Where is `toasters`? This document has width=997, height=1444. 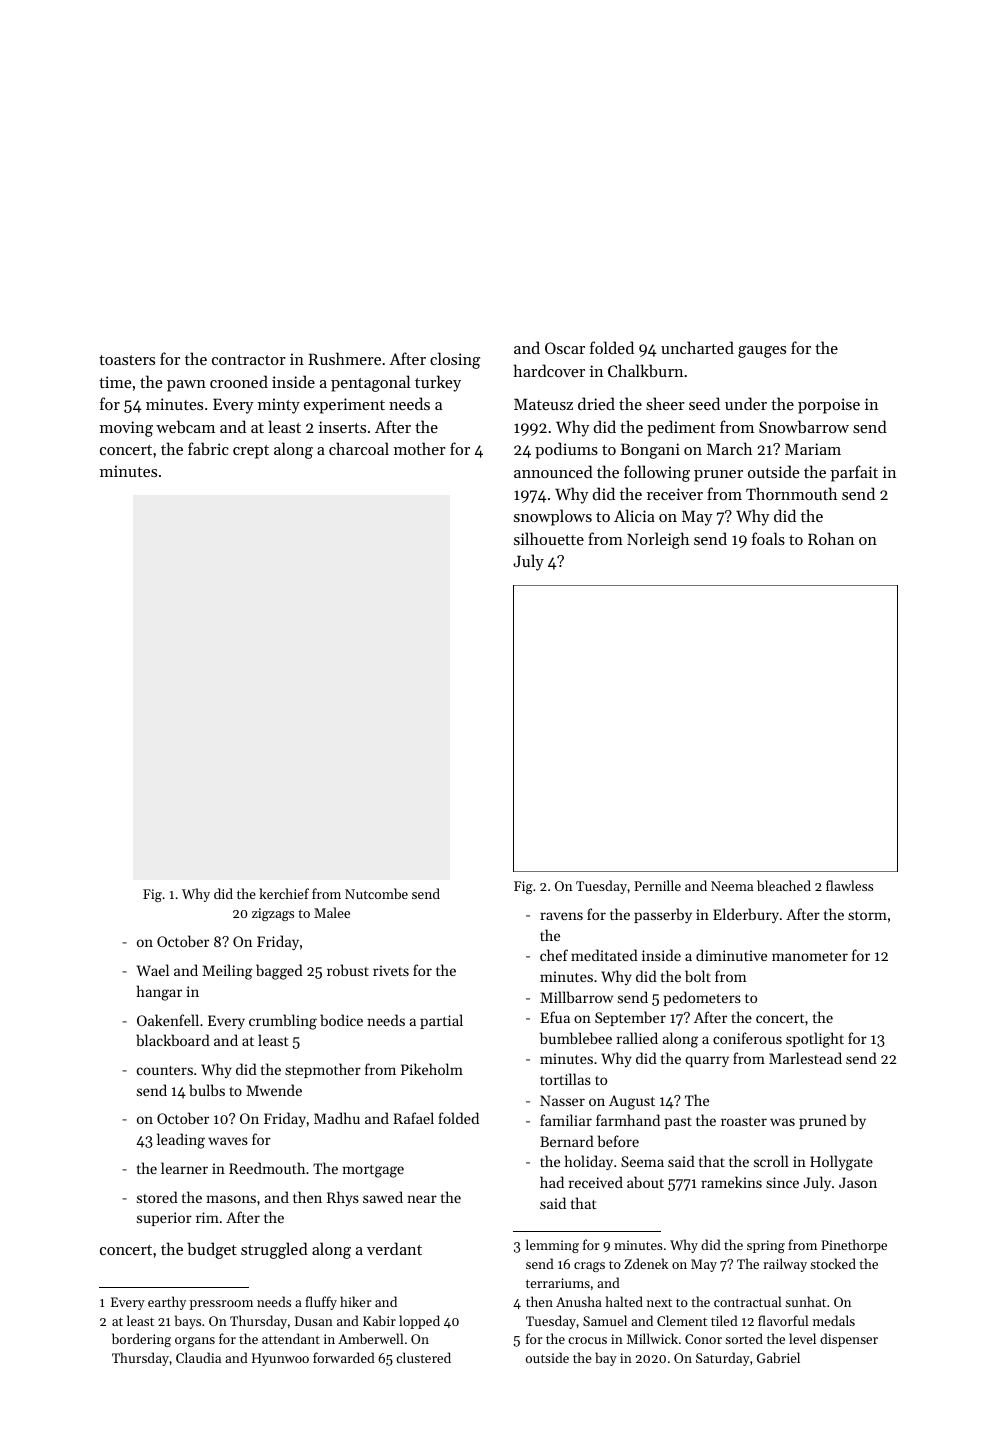
toasters is located at coordinates (127, 360).
